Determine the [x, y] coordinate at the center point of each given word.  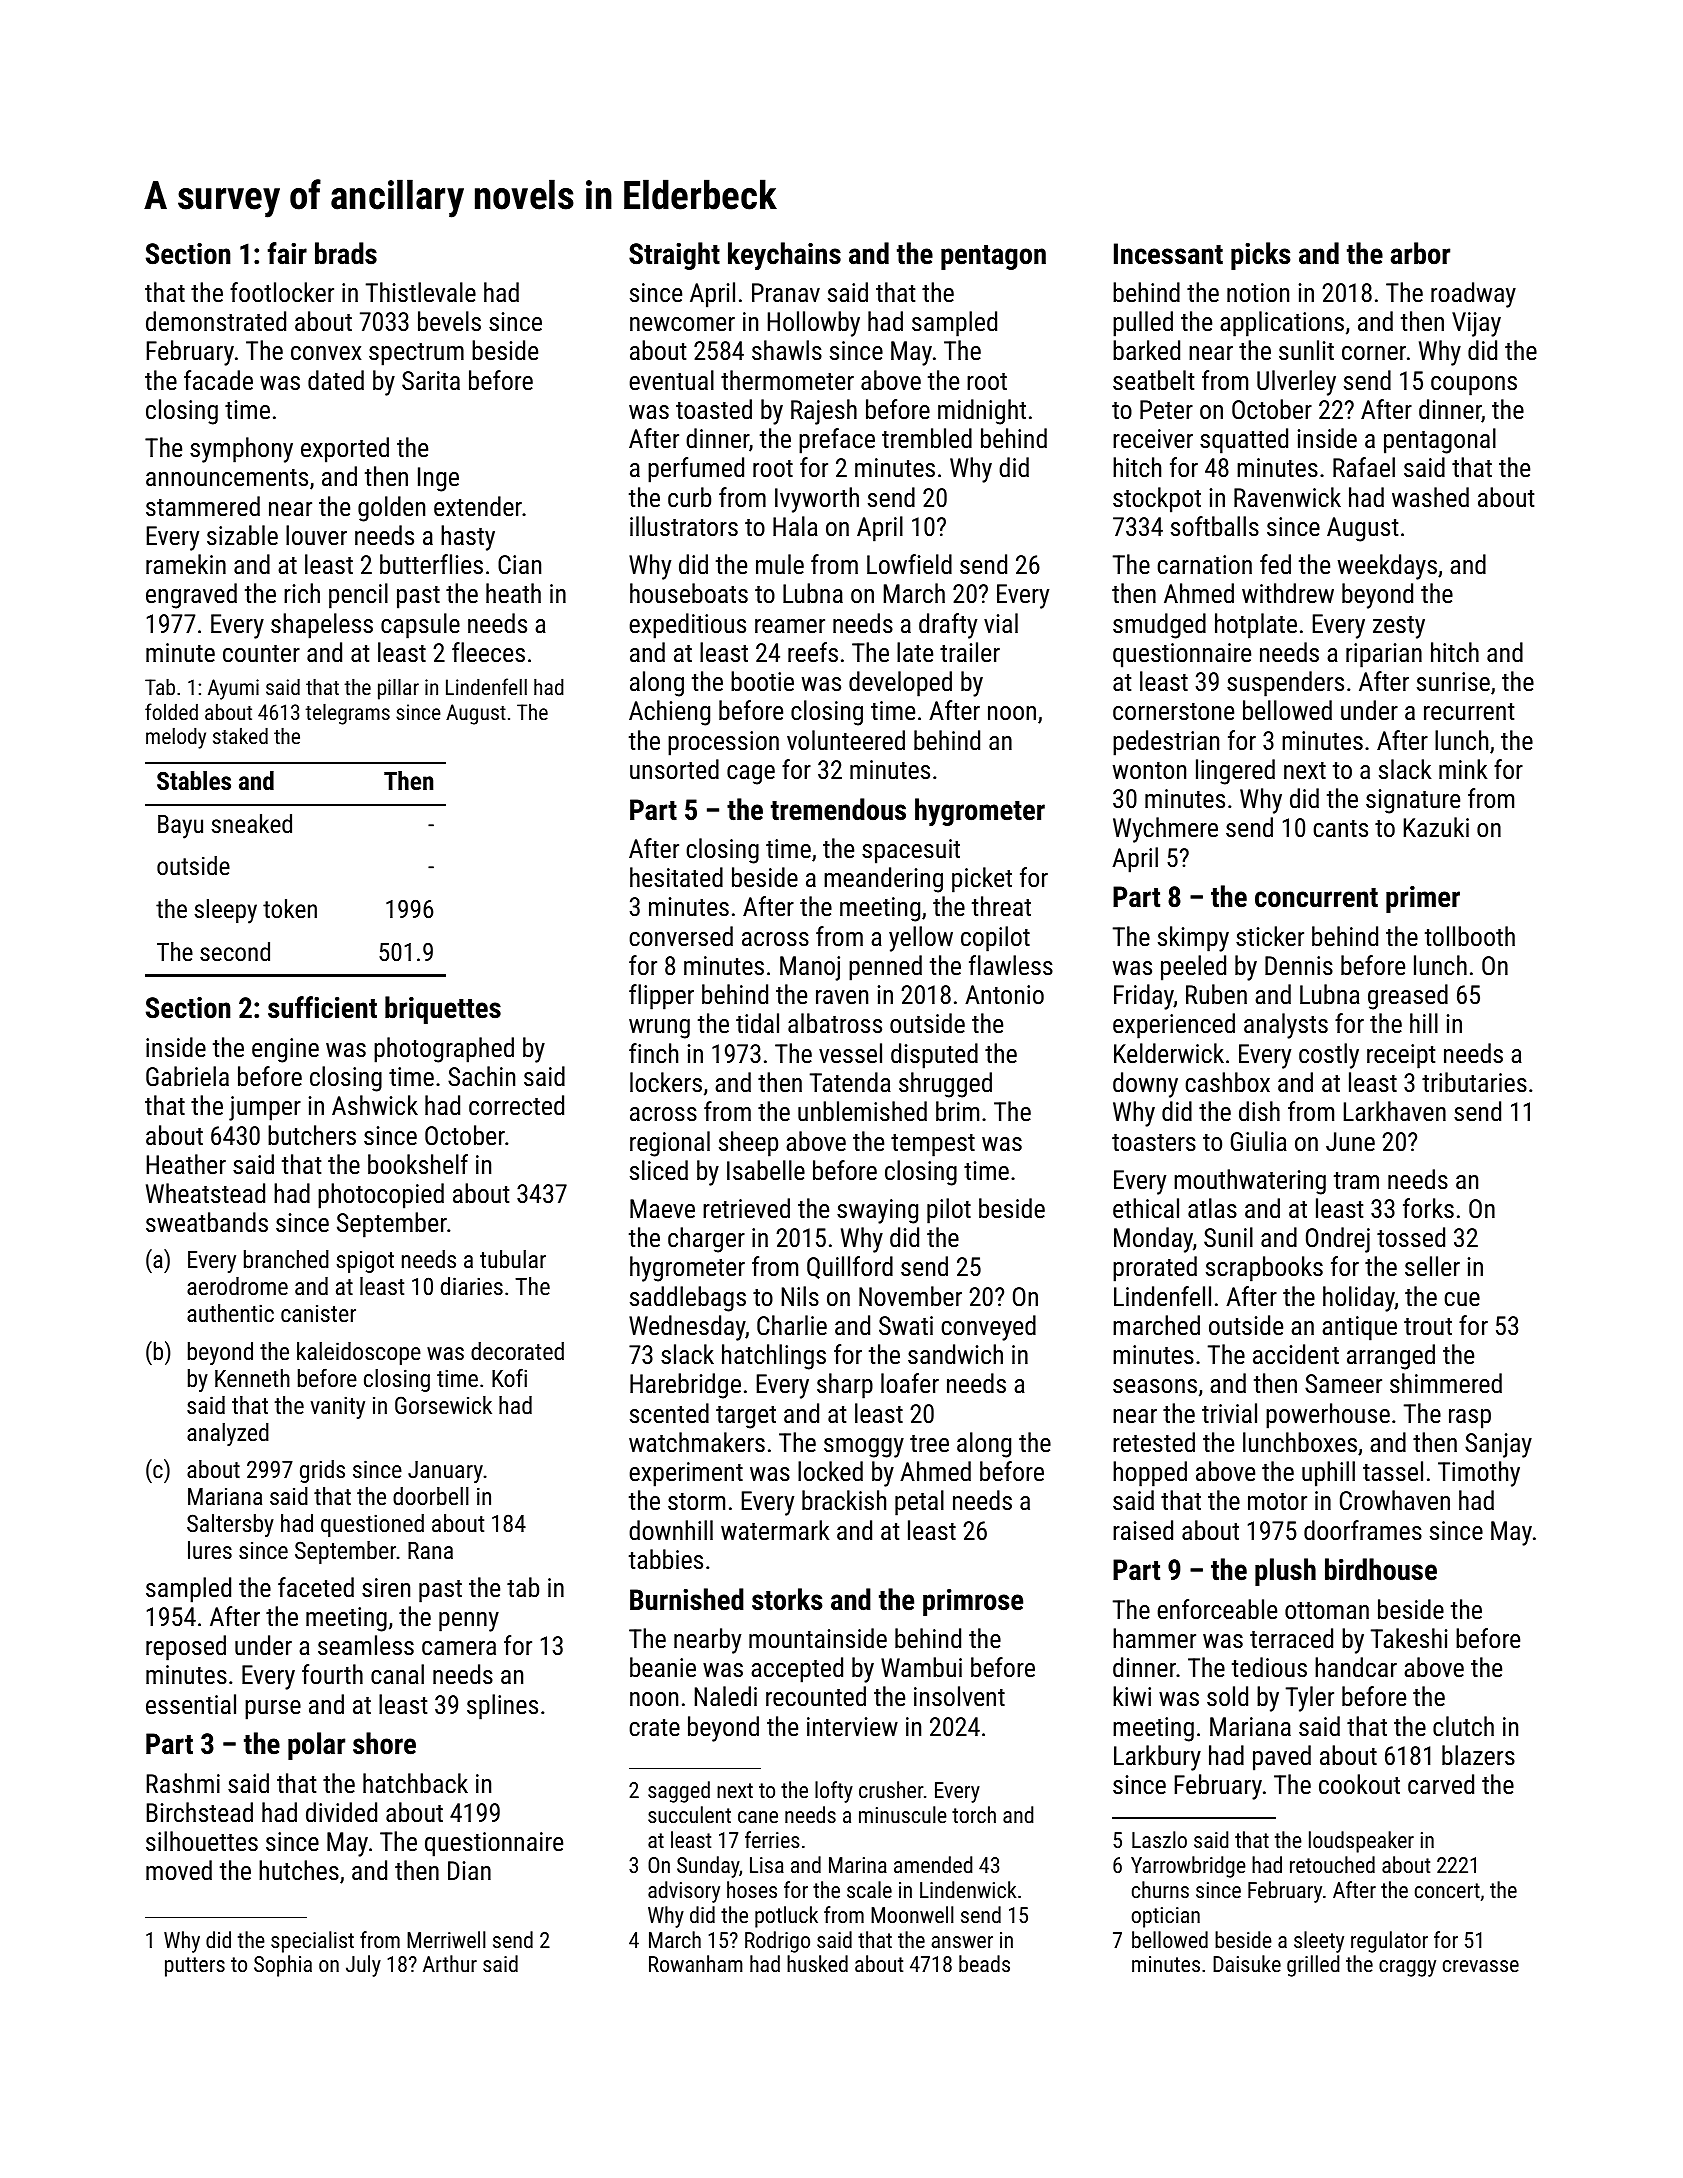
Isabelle [766, 1170]
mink [1463, 769]
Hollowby [814, 324]
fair [287, 253]
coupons [1474, 386]
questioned [372, 1525]
